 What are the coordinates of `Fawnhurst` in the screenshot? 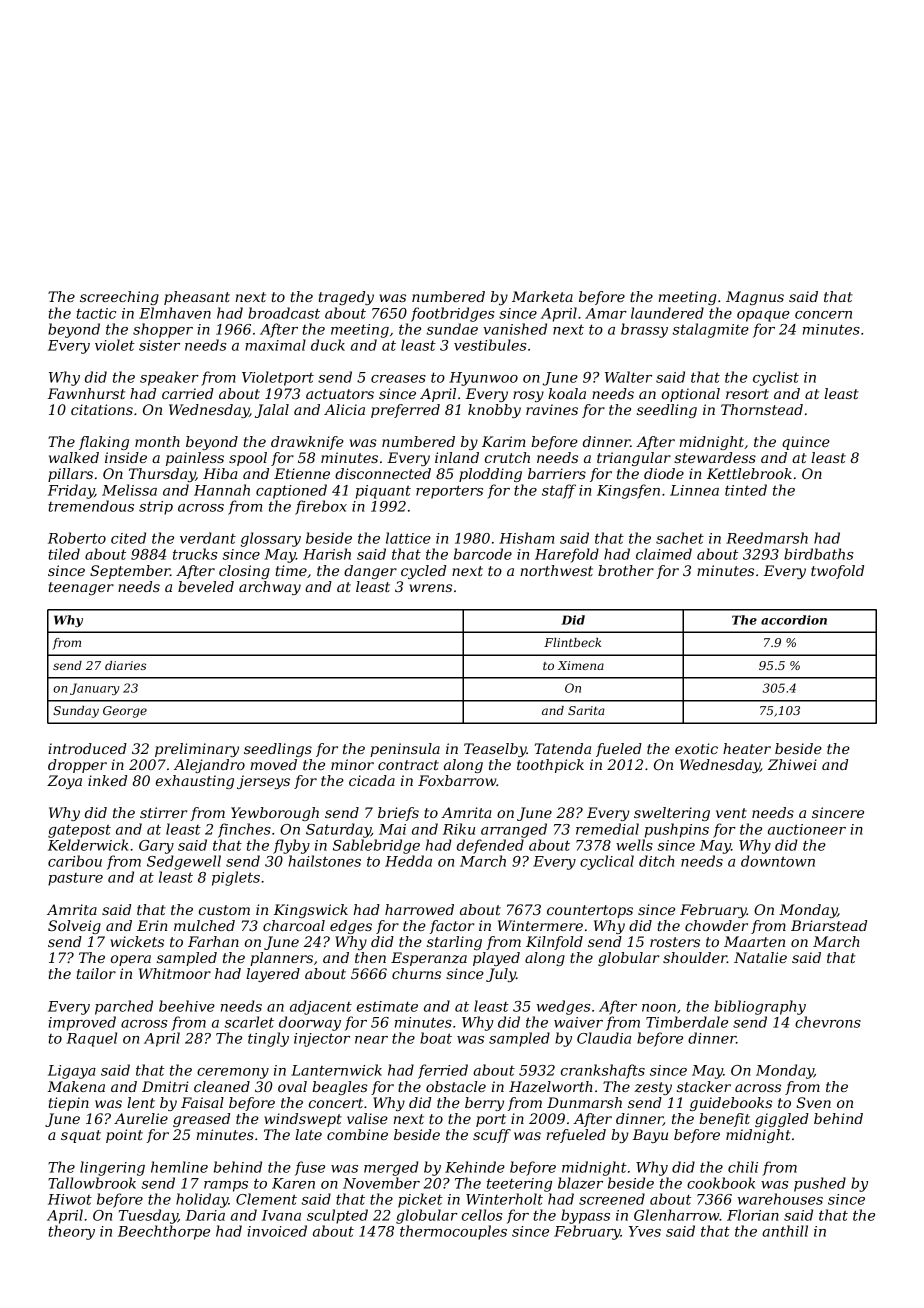 It's located at (86, 393).
